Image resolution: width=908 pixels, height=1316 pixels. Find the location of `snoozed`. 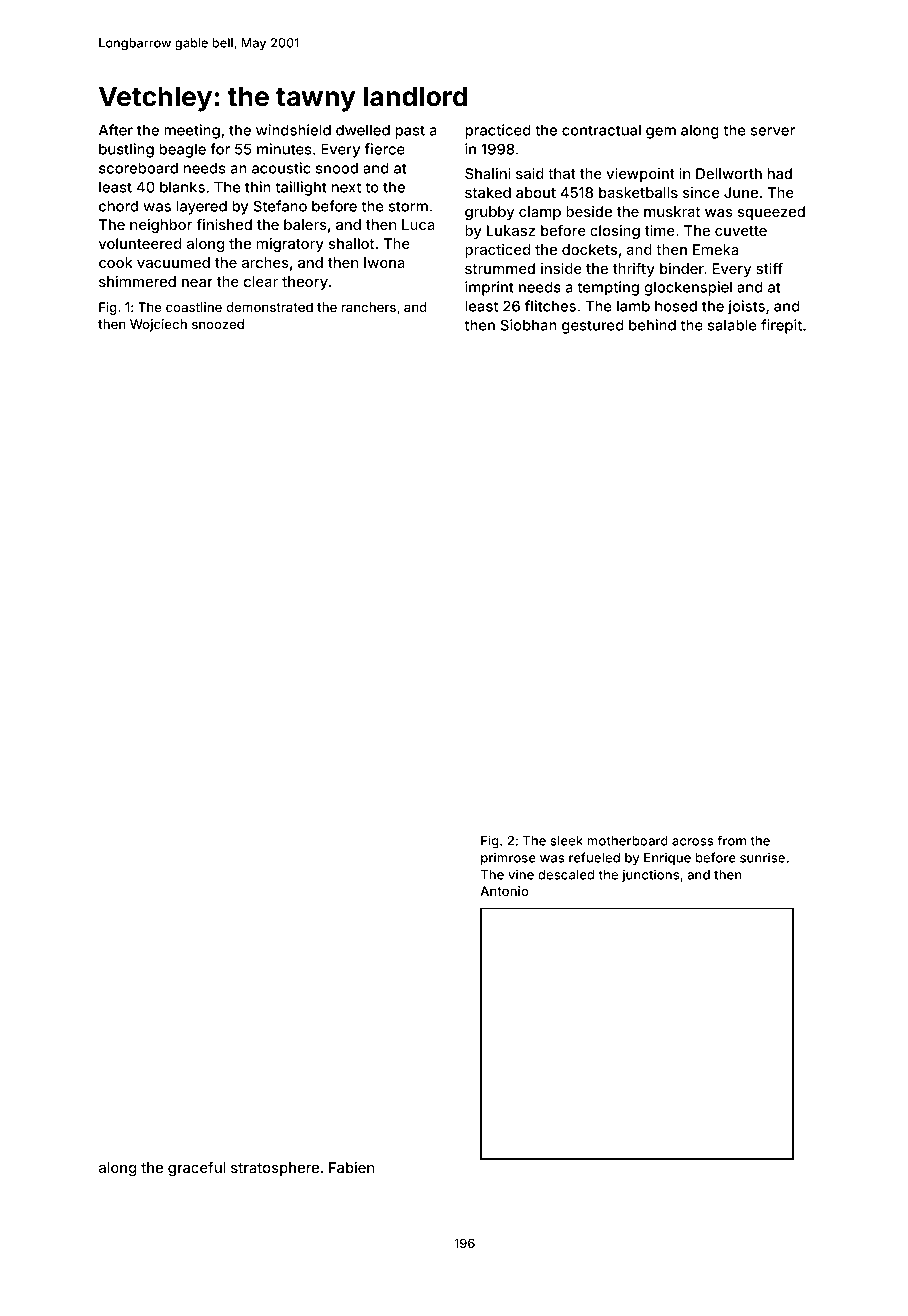

snoozed is located at coordinates (218, 324).
